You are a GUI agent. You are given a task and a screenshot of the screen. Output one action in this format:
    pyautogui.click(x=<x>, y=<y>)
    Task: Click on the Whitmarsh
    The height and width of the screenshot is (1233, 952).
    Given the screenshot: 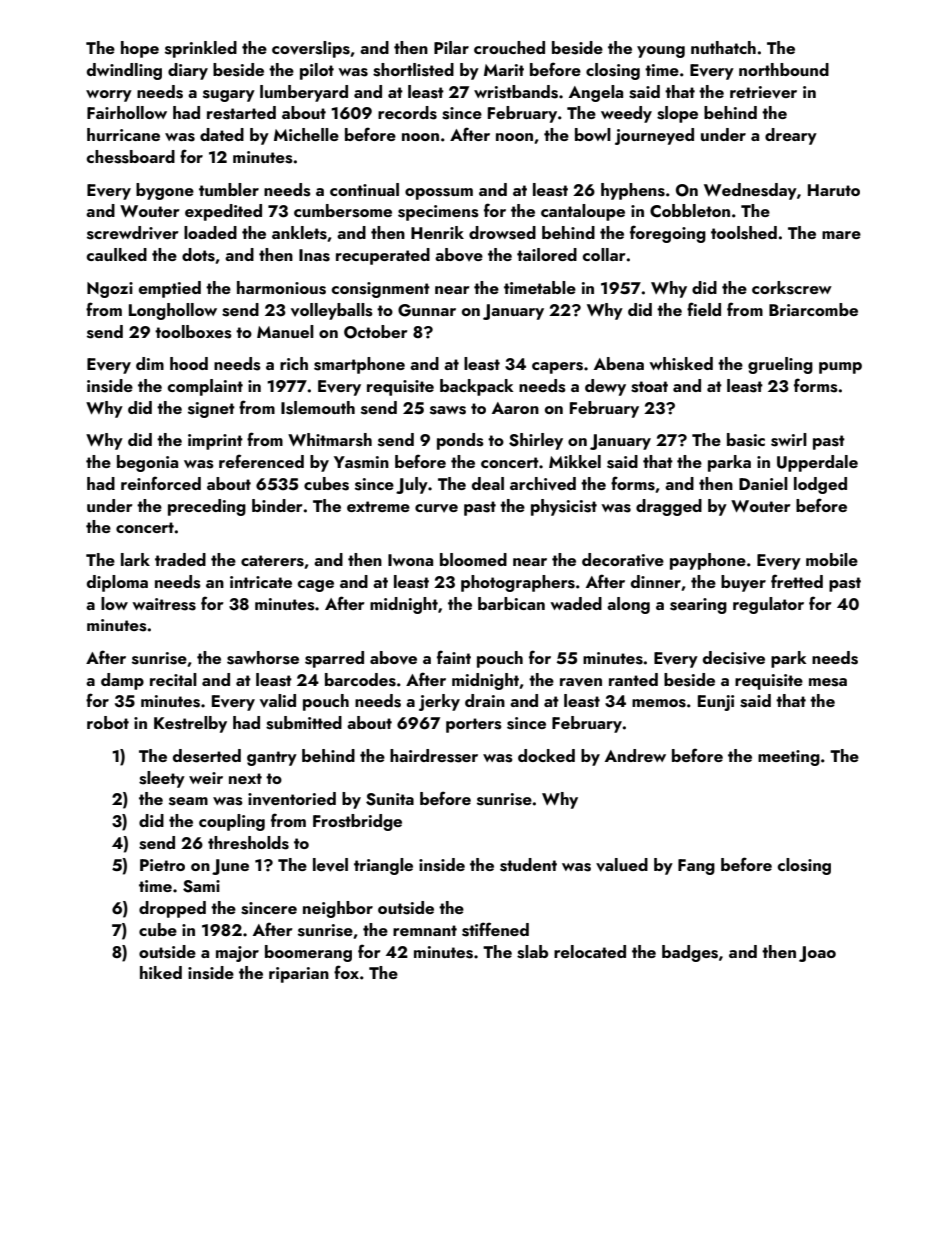 What is the action you would take?
    pyautogui.click(x=330, y=440)
